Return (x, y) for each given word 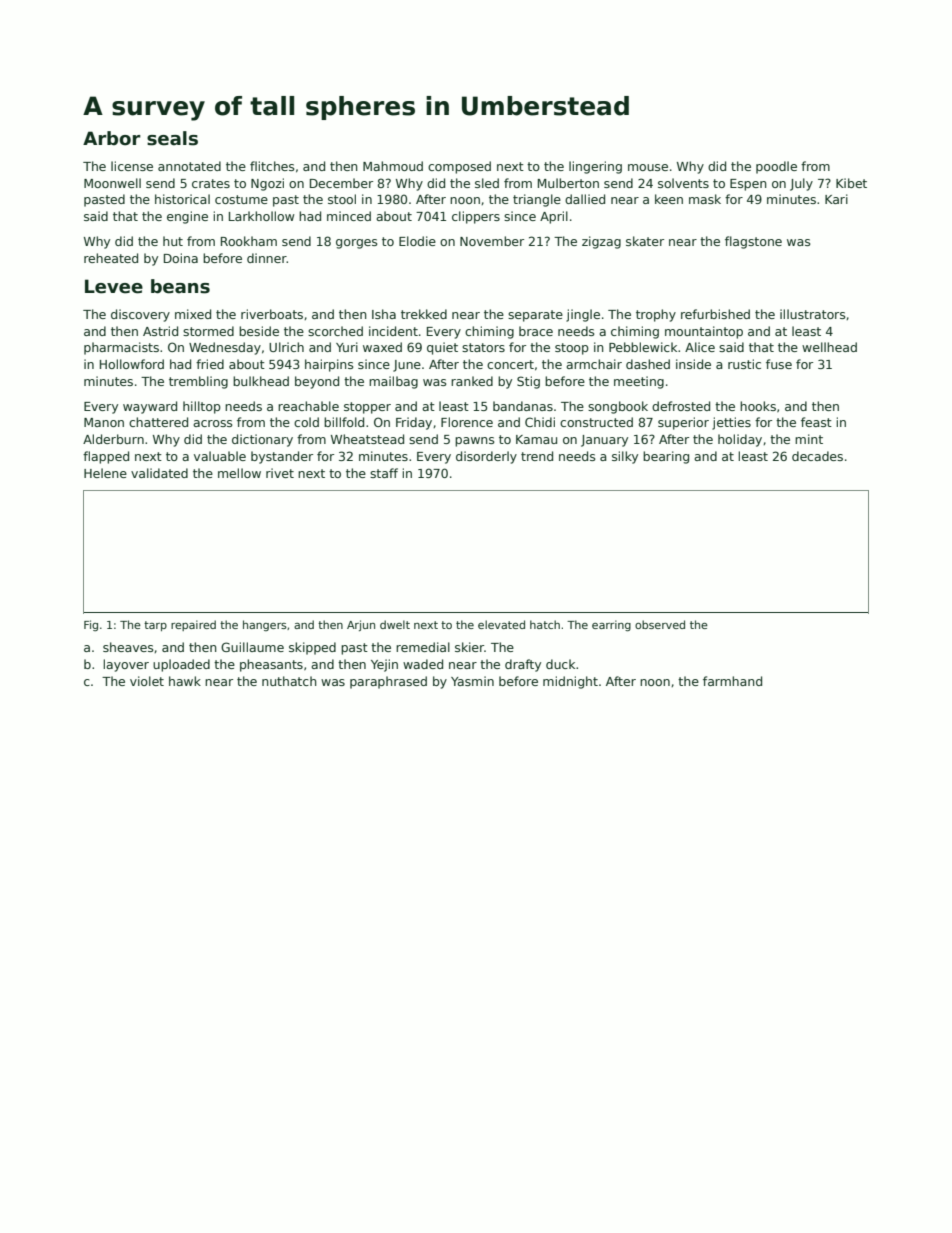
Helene (105, 473)
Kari (836, 199)
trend (537, 456)
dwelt (395, 624)
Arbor (112, 138)
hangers (265, 625)
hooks (758, 406)
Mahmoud (393, 166)
